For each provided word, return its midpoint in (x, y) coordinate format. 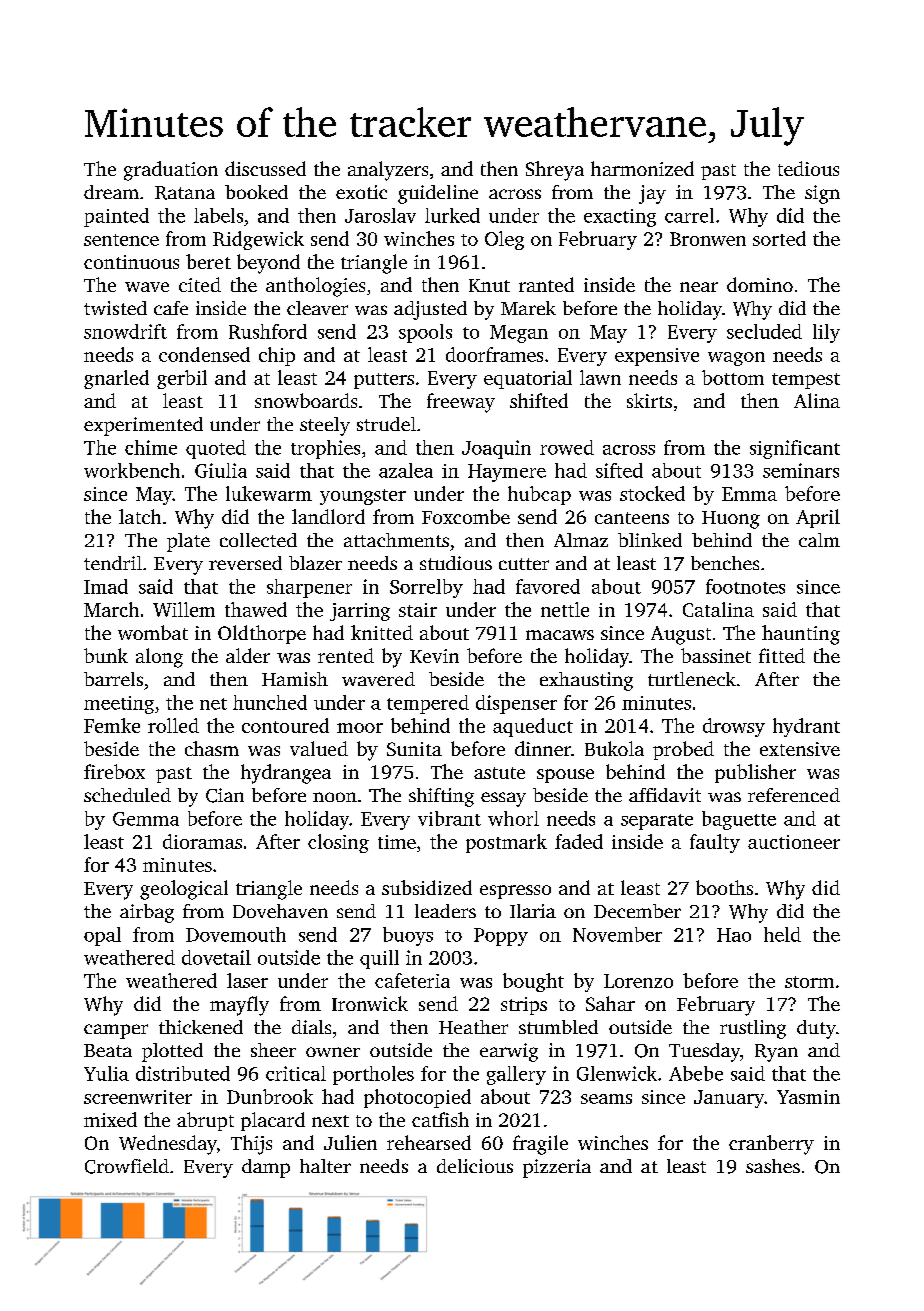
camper (116, 1031)
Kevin (434, 656)
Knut (489, 285)
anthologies (315, 287)
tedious (808, 168)
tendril (113, 563)
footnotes (745, 586)
